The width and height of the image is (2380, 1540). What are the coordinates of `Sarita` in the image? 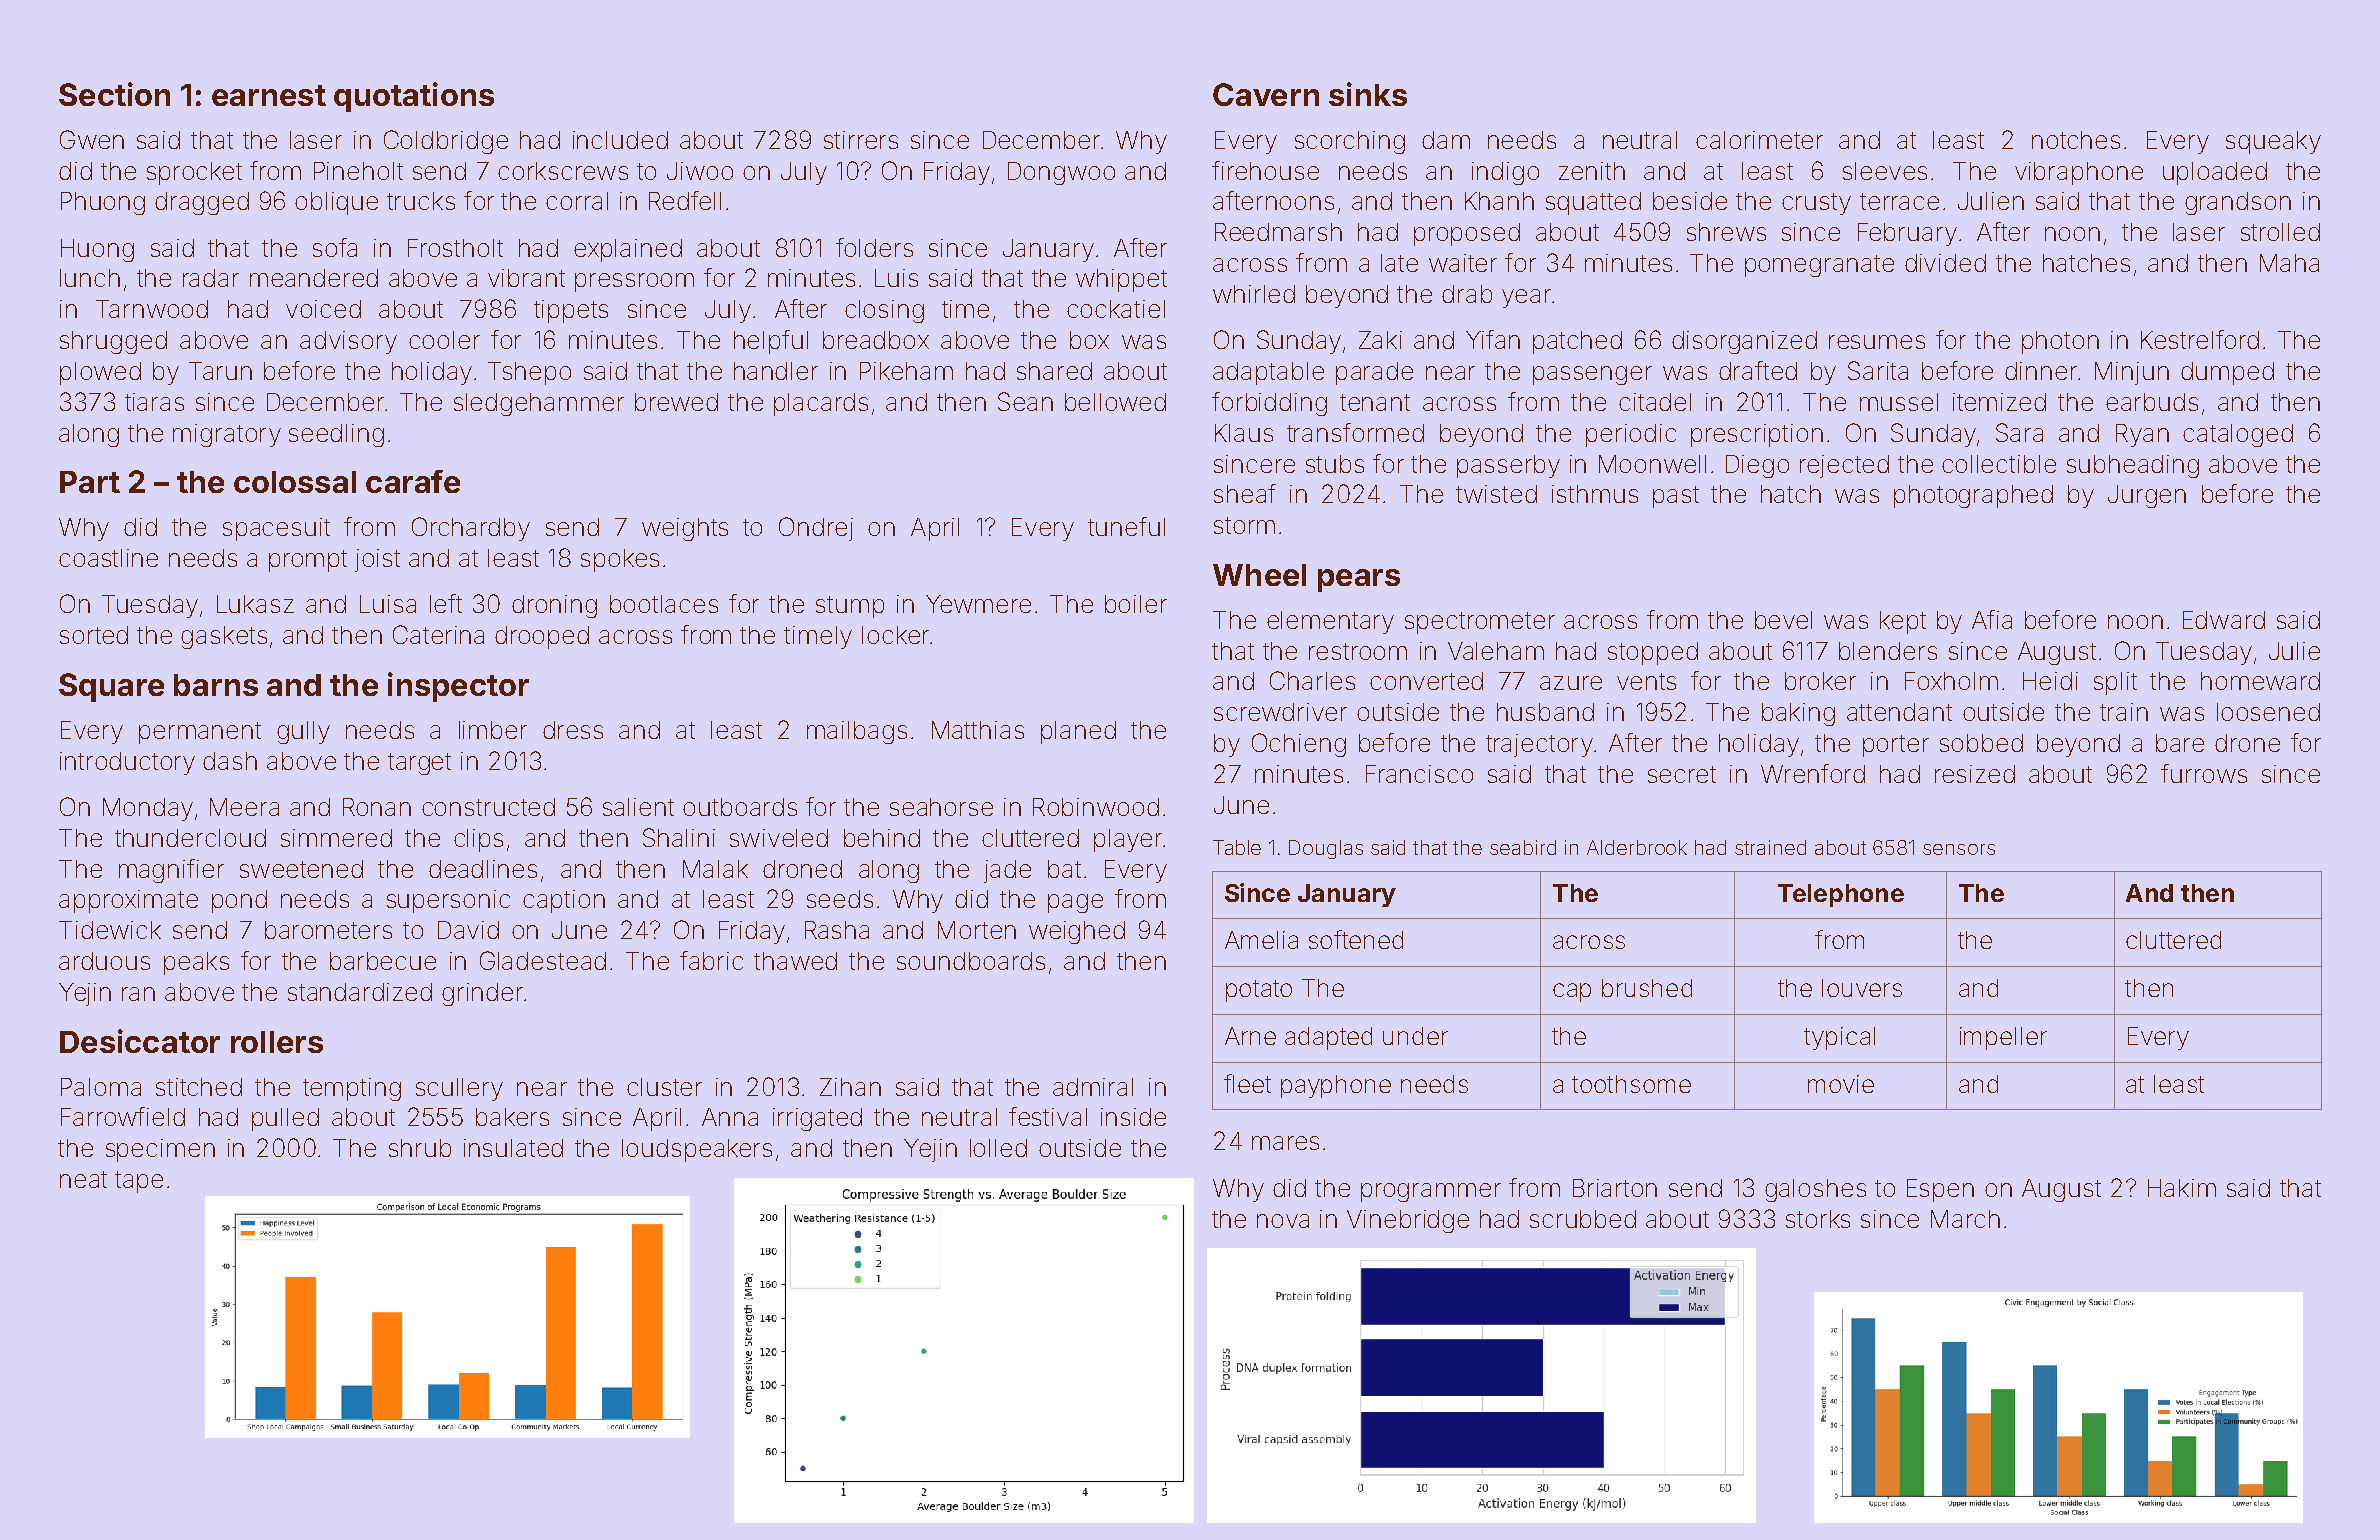 It's located at (1878, 370).
